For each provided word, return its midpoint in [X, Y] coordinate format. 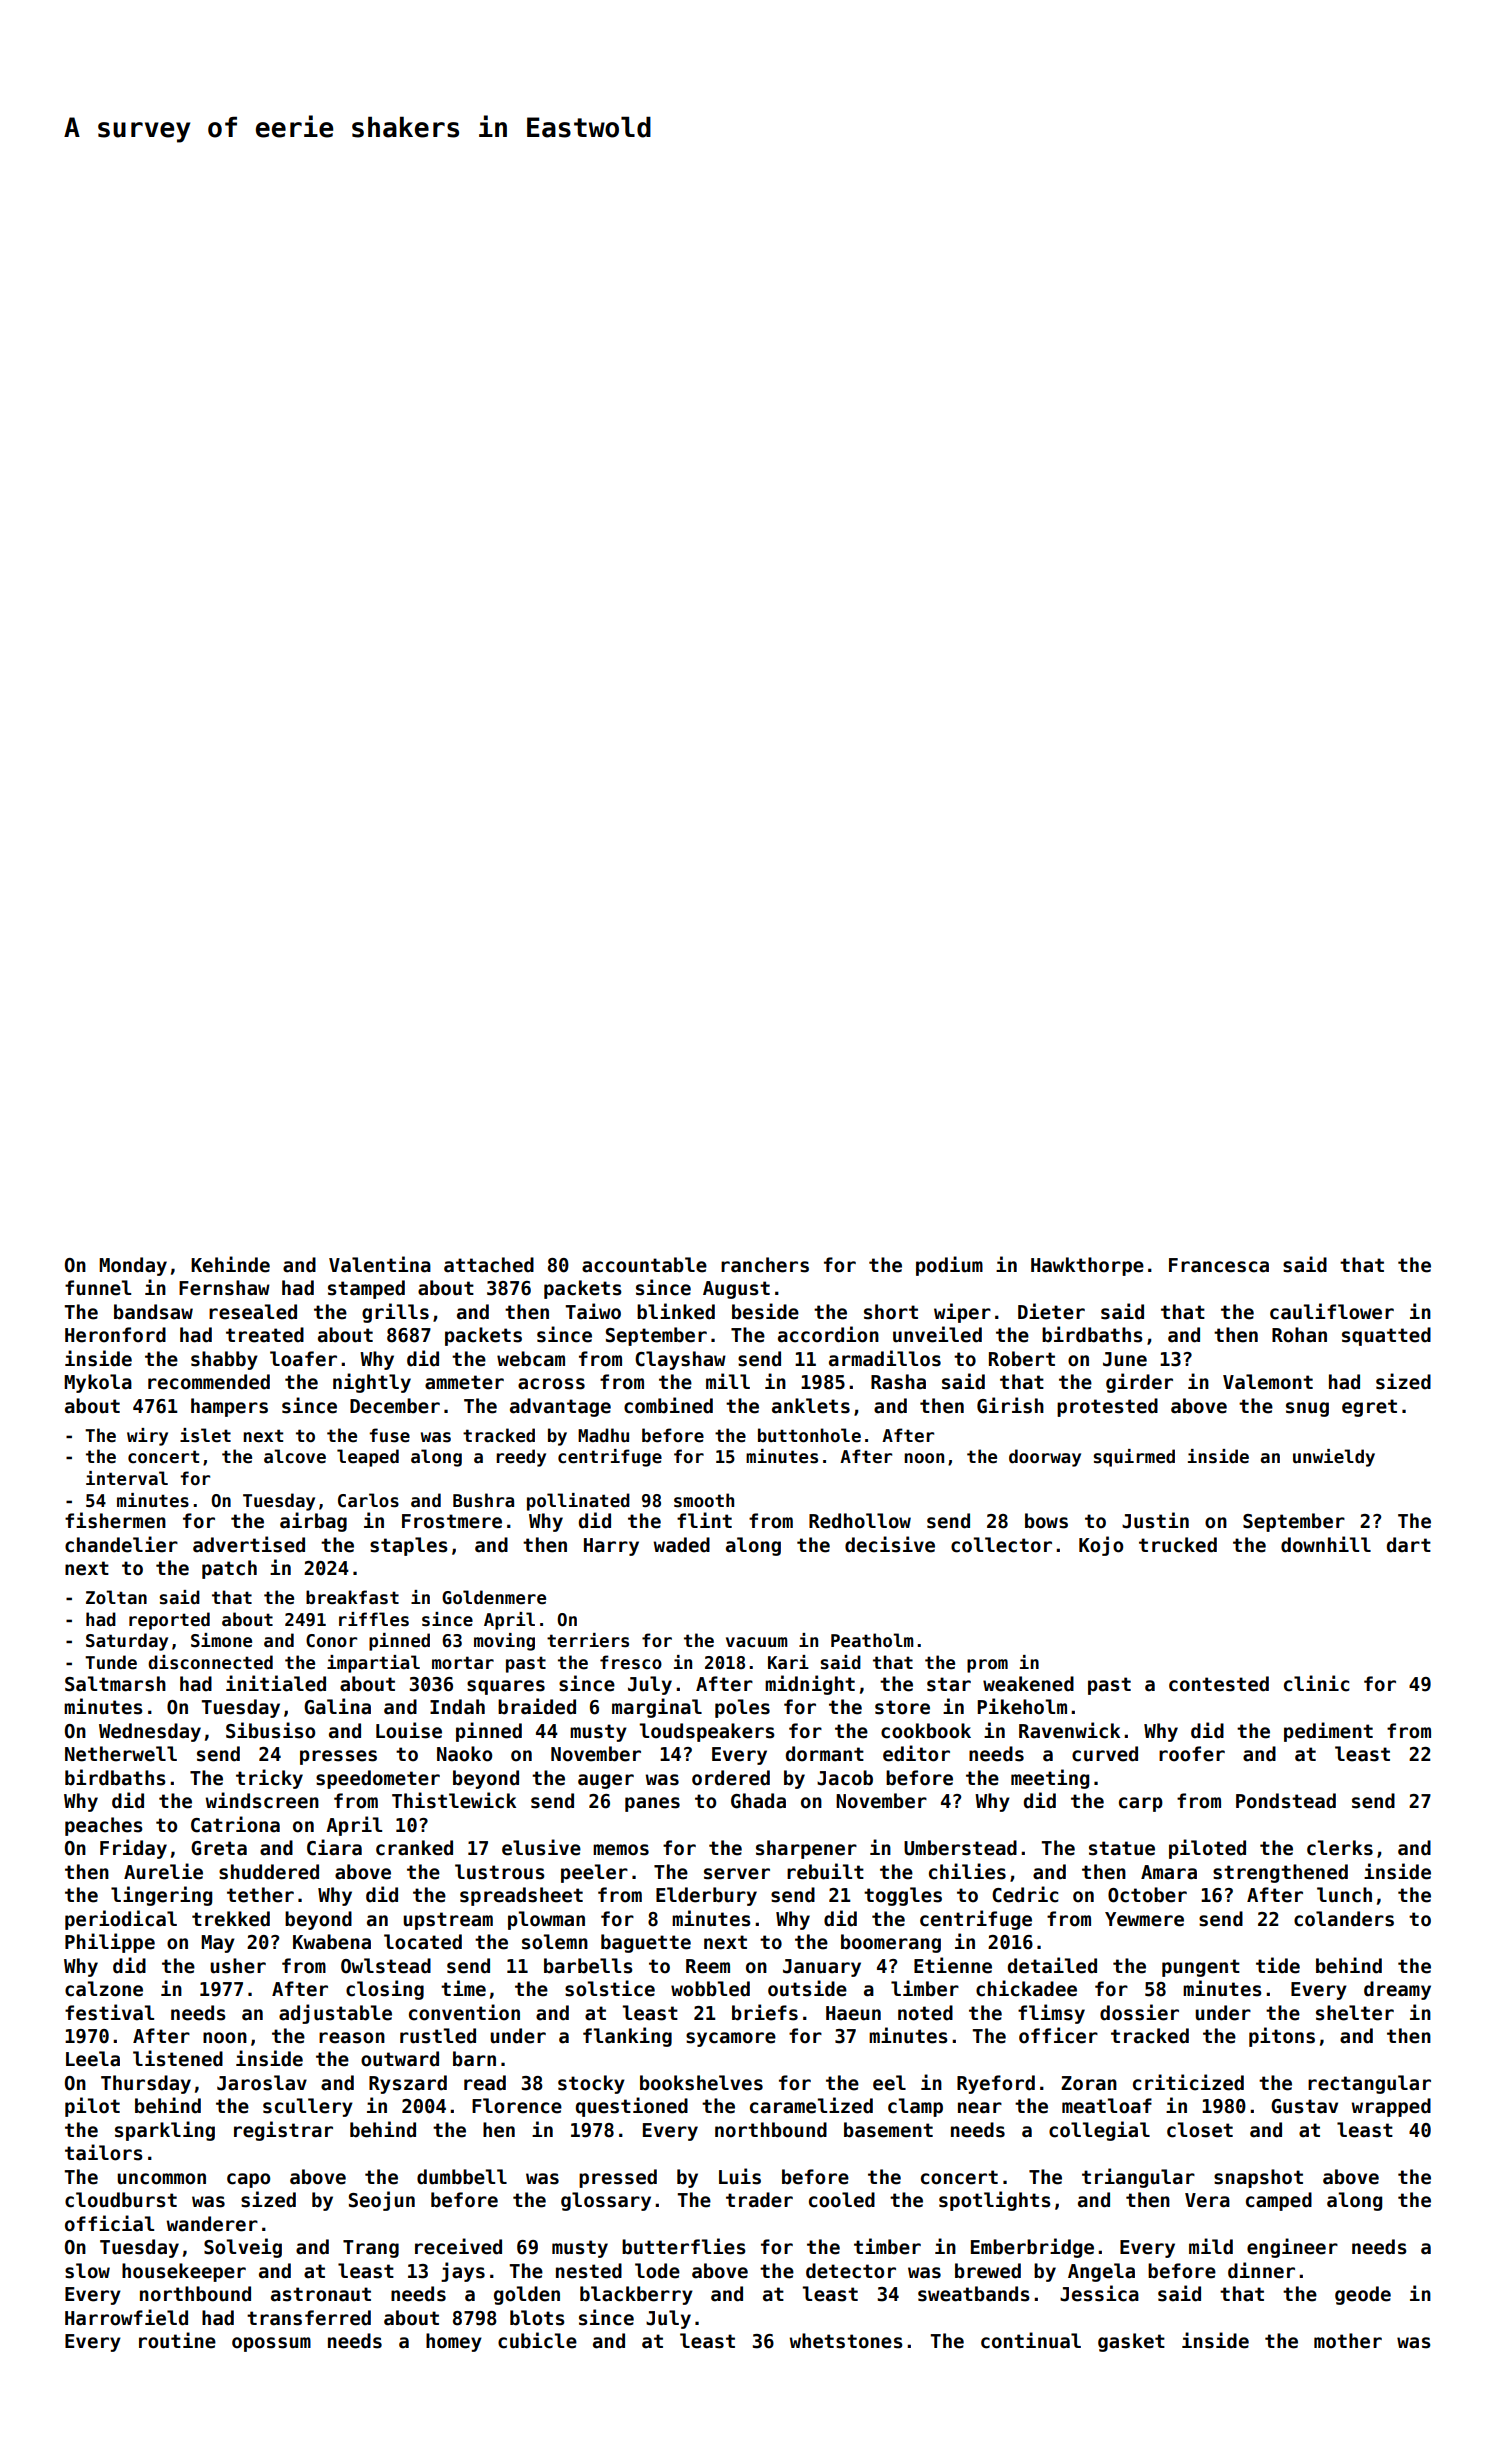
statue [1122, 1848]
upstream [448, 1921]
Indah [457, 1707]
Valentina [380, 1264]
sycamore [731, 2039]
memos [621, 1850]
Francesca [1219, 1265]
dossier [1139, 2012]
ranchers [765, 1265]
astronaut [321, 2294]
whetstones [846, 2341]
